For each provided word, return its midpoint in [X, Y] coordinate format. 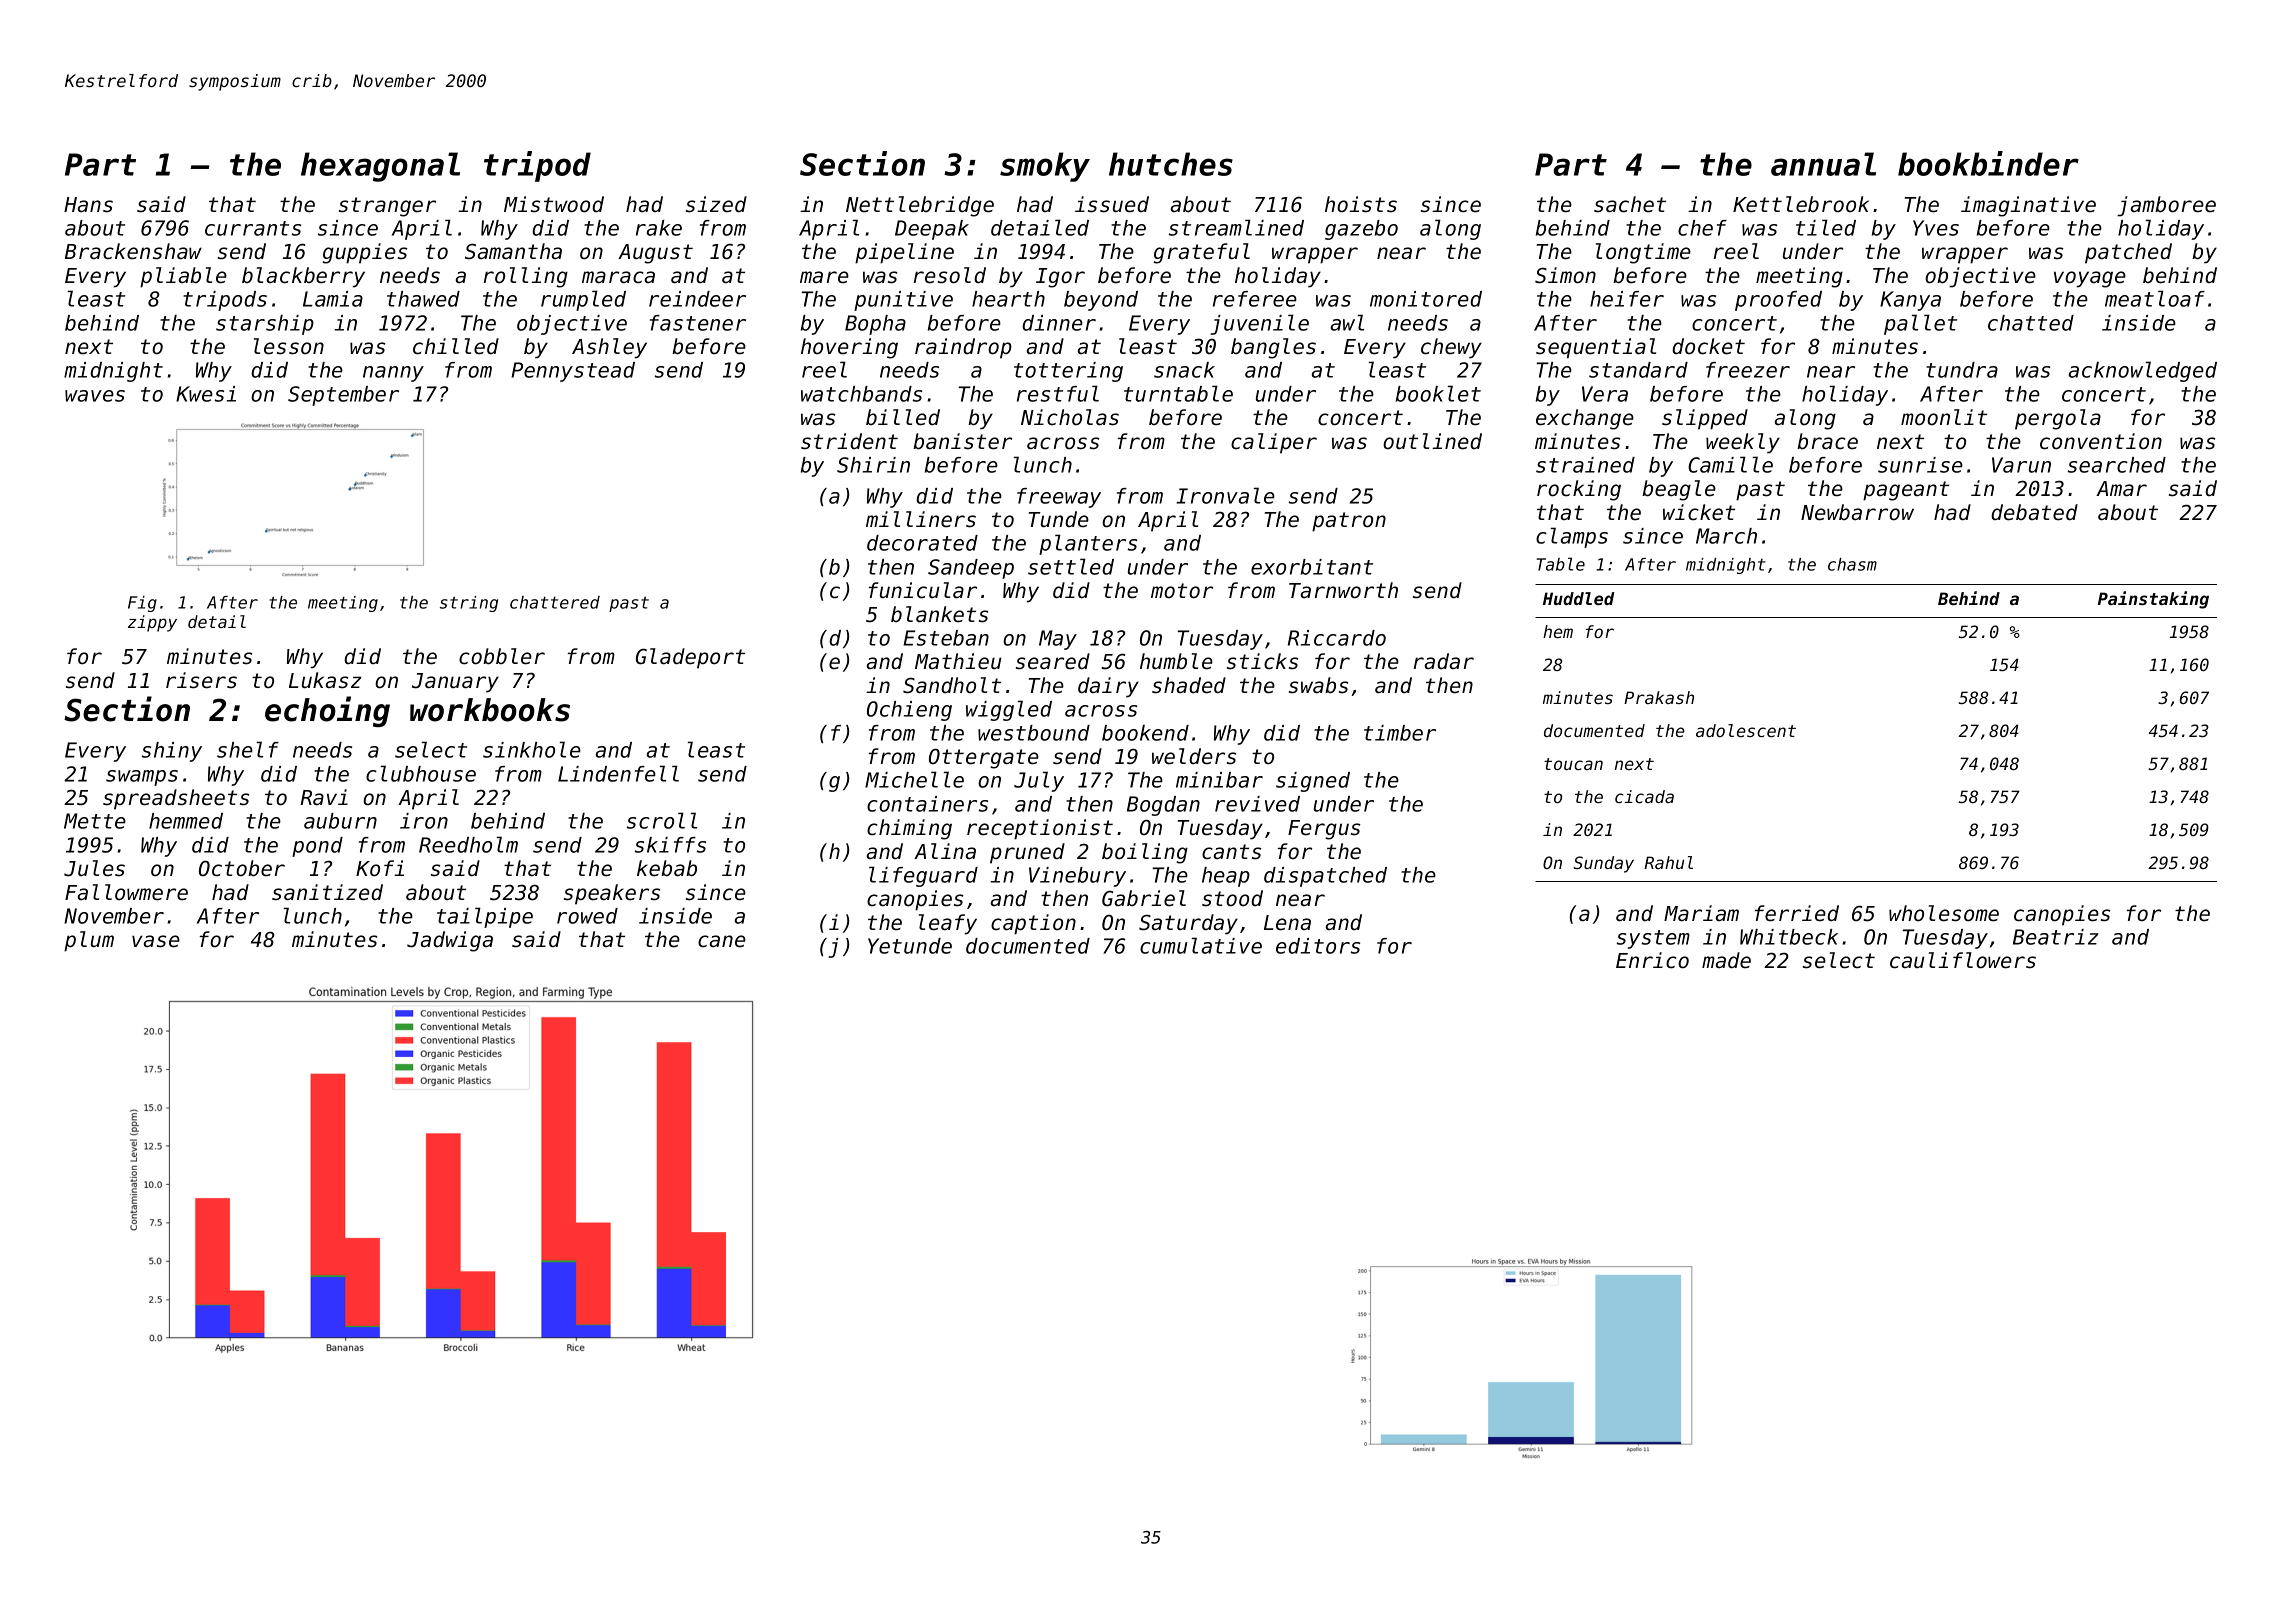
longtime [1643, 253]
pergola [2058, 419]
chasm [1852, 564]
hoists [1361, 204]
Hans [88, 205]
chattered [555, 602]
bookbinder [1988, 163]
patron [1349, 522]
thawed [423, 299]
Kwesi [206, 394]
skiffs [670, 845]
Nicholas [1070, 417]
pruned [1027, 853]
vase [156, 941]
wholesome [1944, 913]
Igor [1060, 278]
